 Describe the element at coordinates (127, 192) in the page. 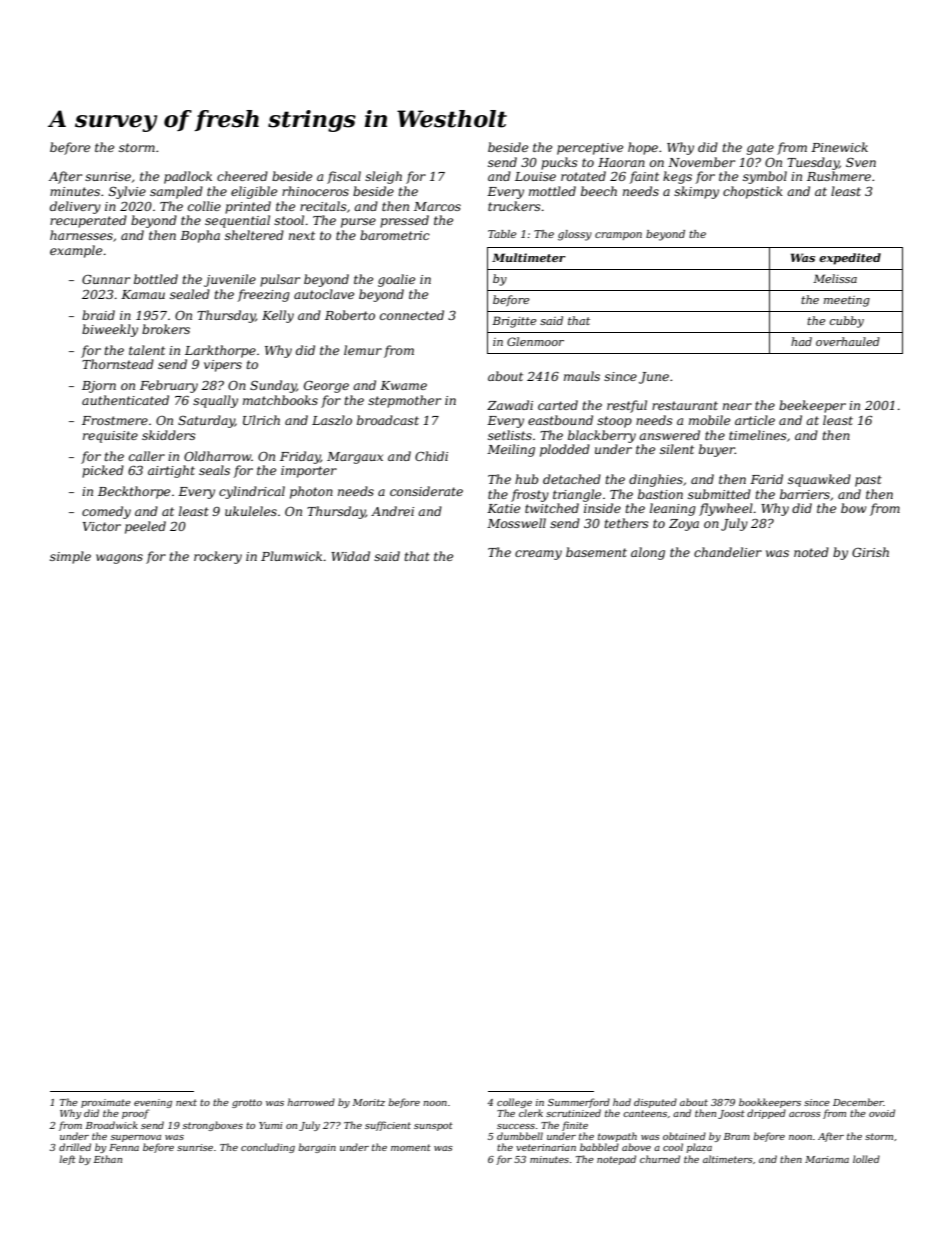

I see `Sylvie` at that location.
